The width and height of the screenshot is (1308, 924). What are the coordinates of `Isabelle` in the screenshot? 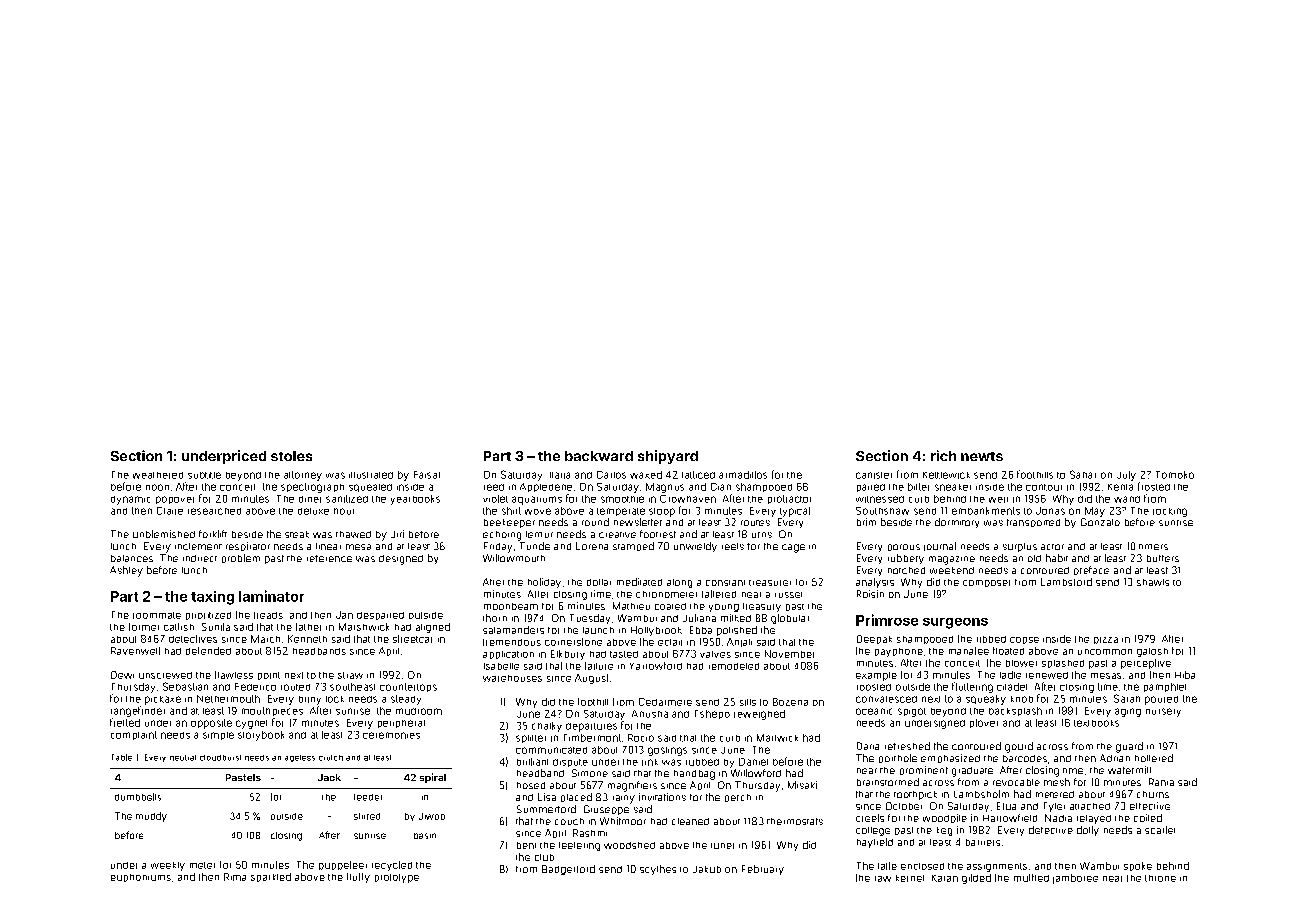 It's located at (501, 666).
